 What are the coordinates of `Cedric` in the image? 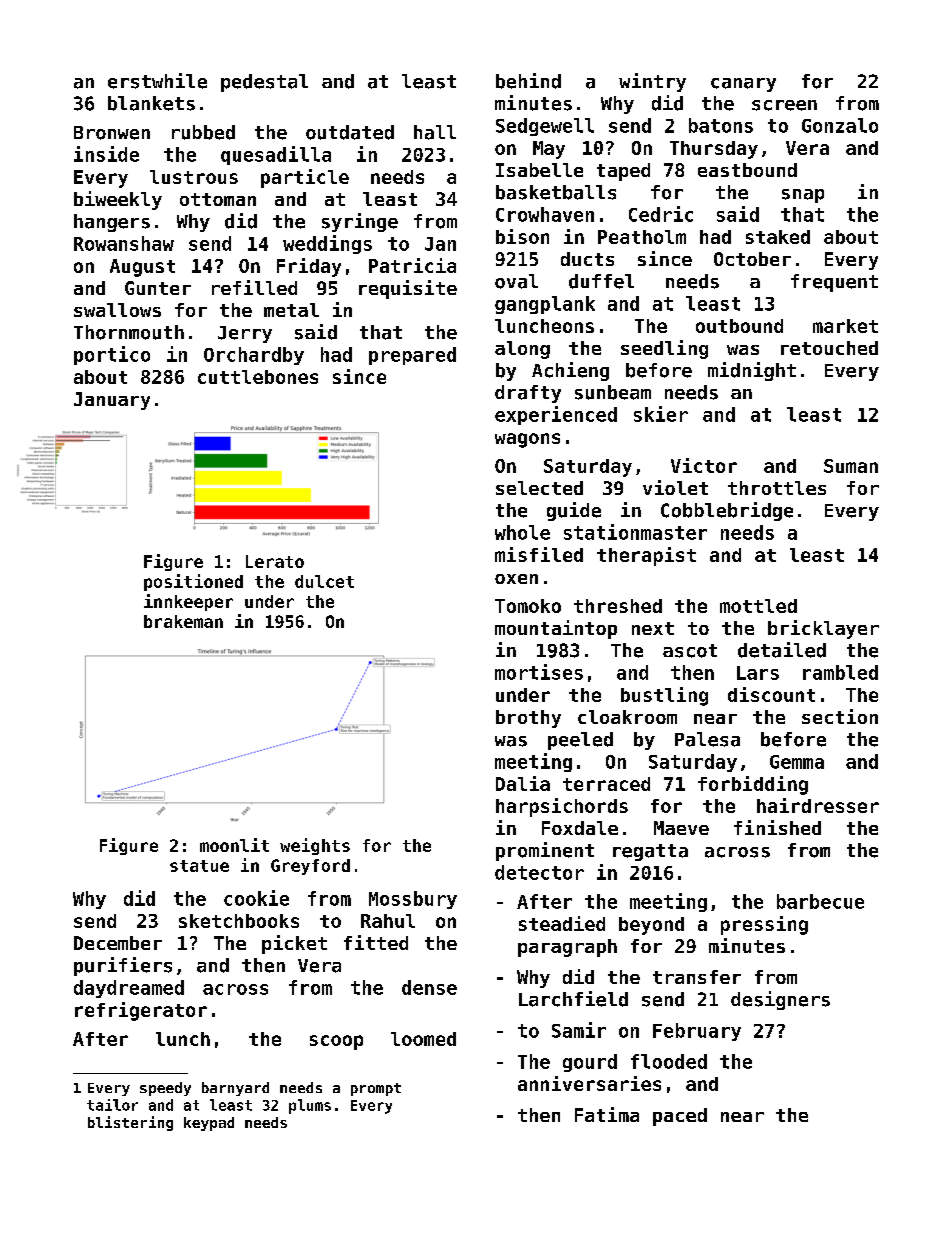 It's located at (661, 214).
